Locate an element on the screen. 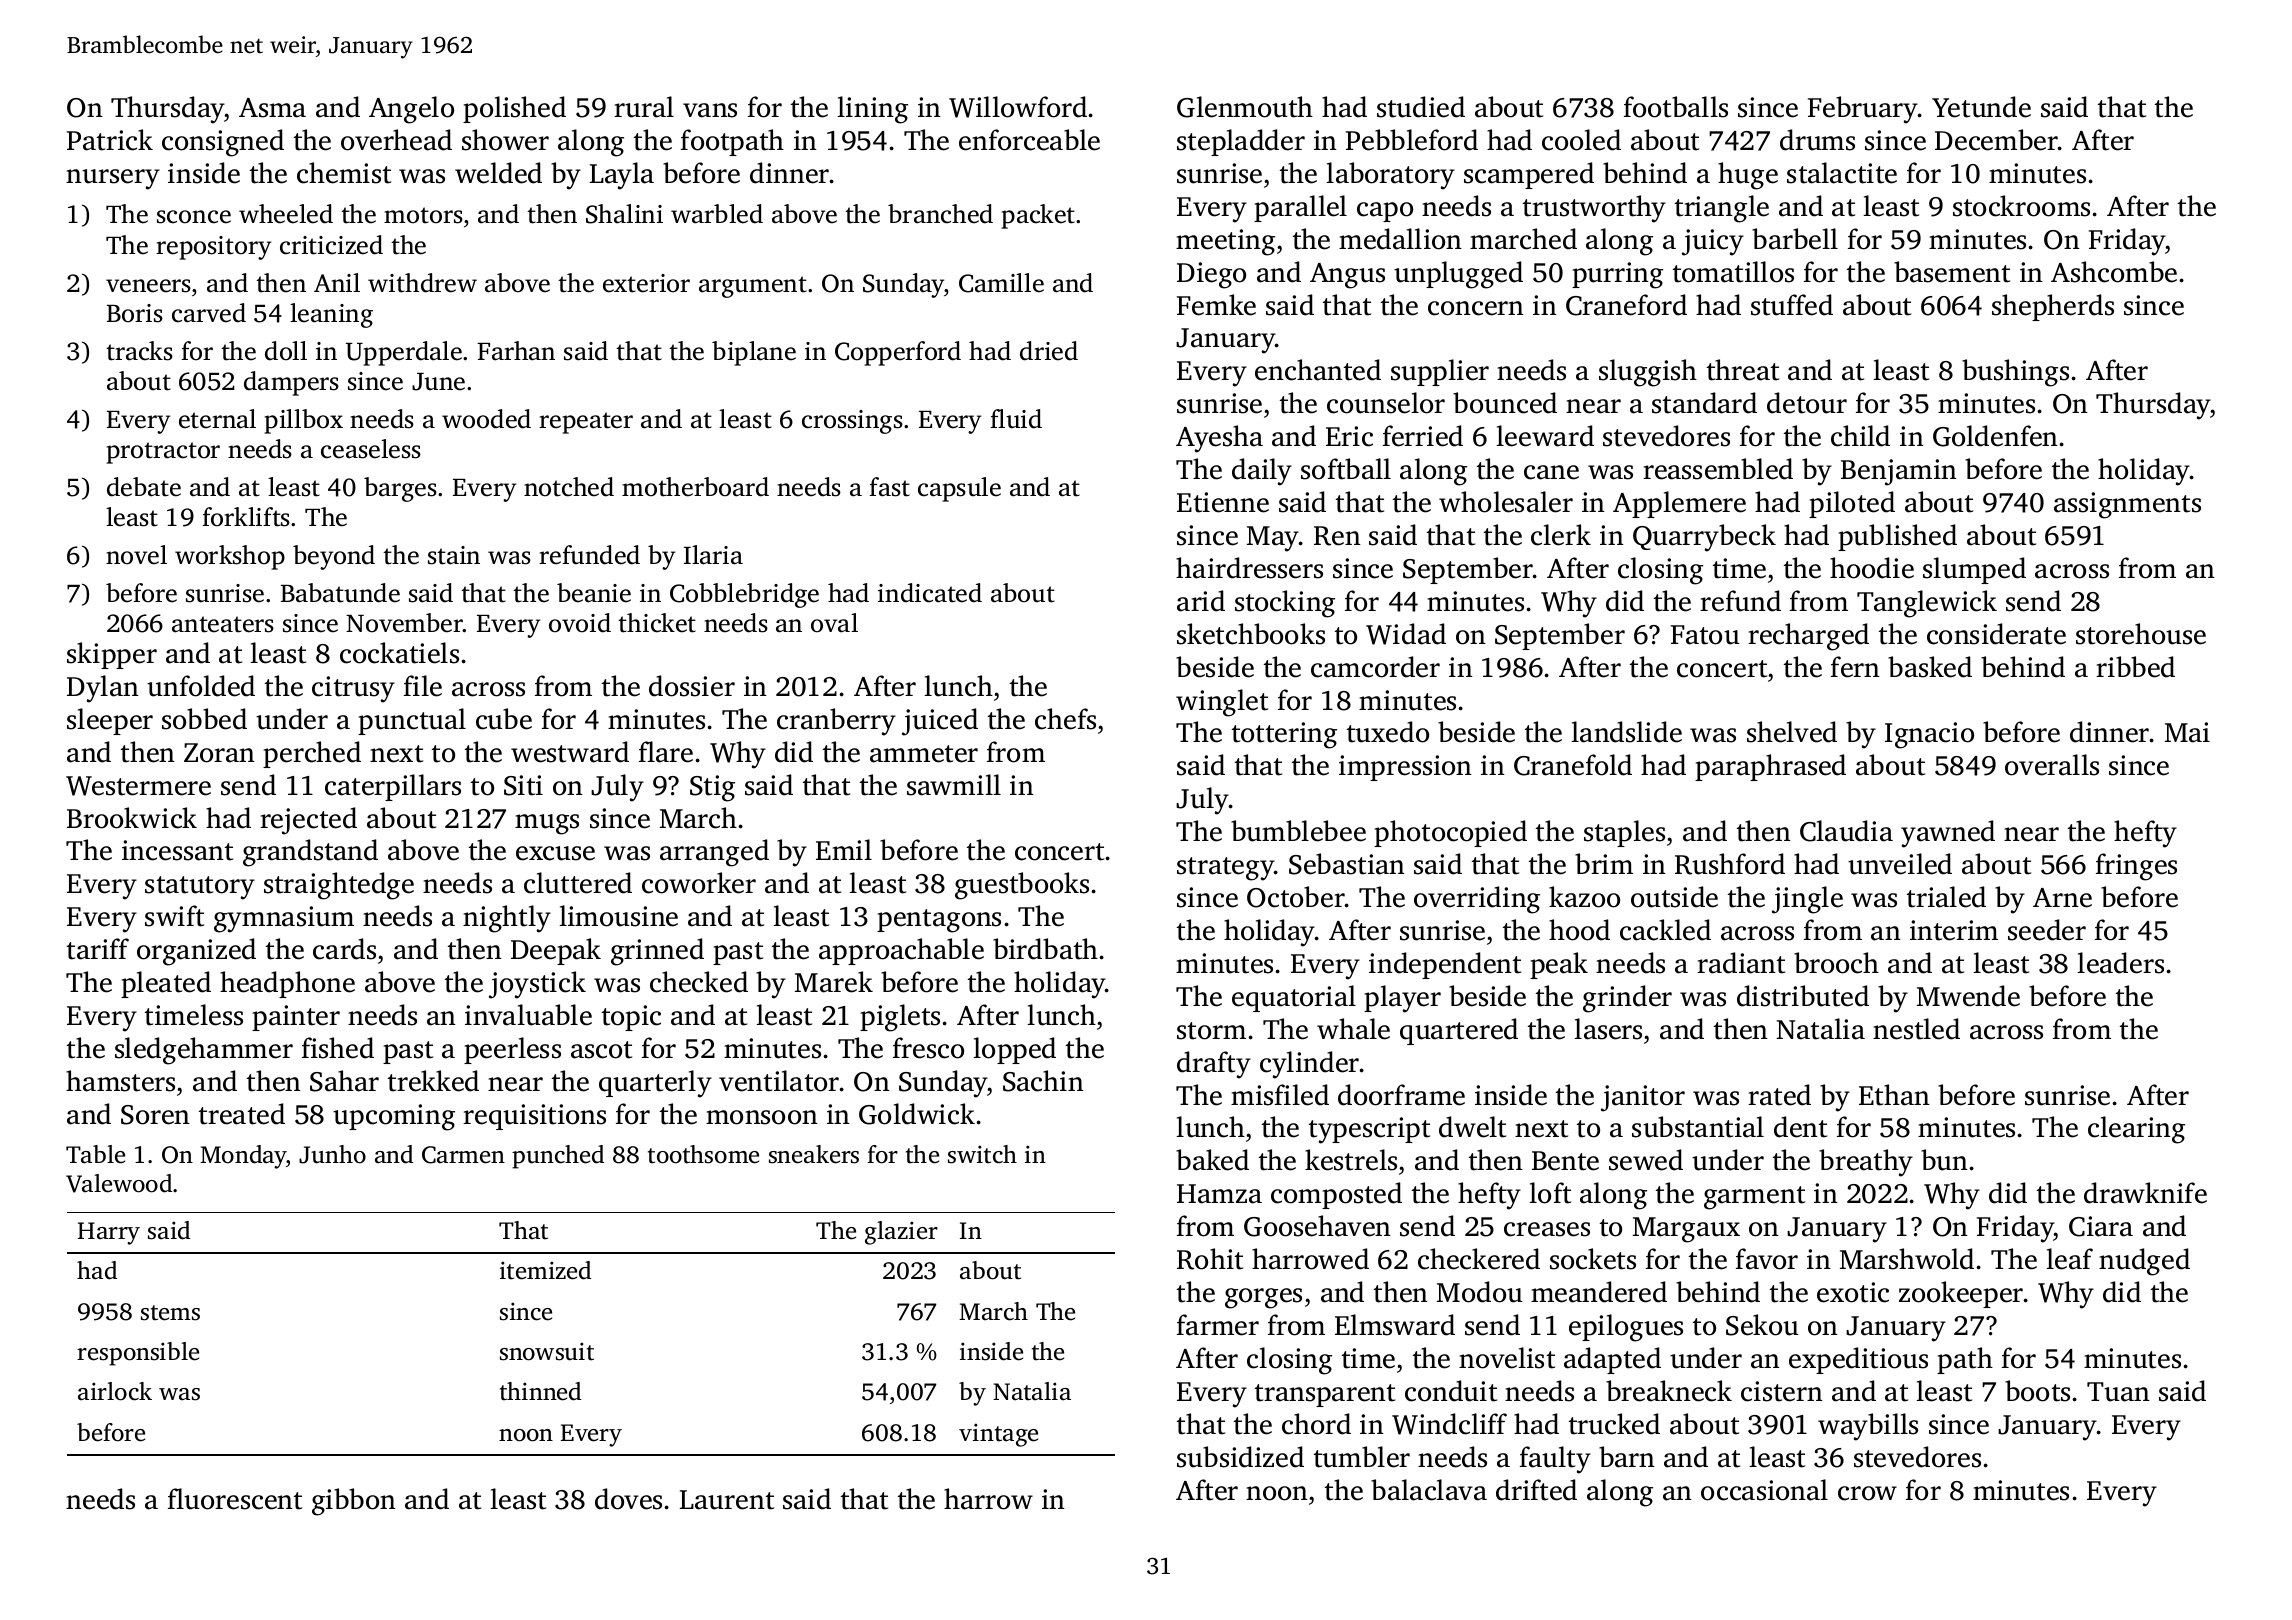 The width and height of the screenshot is (2292, 1620). Angus is located at coordinates (1347, 276).
